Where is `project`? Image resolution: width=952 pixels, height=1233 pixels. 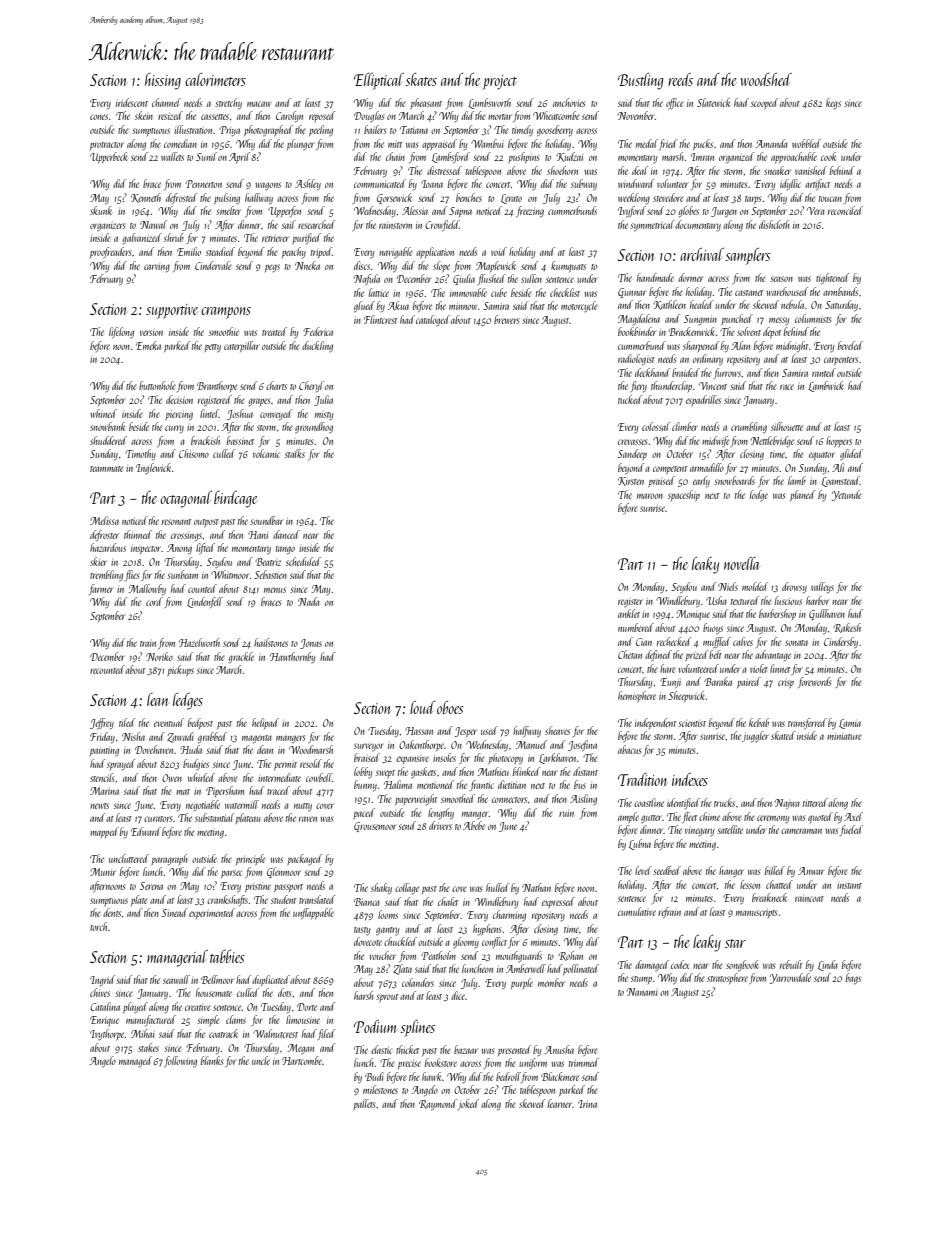
project is located at coordinates (500, 82).
